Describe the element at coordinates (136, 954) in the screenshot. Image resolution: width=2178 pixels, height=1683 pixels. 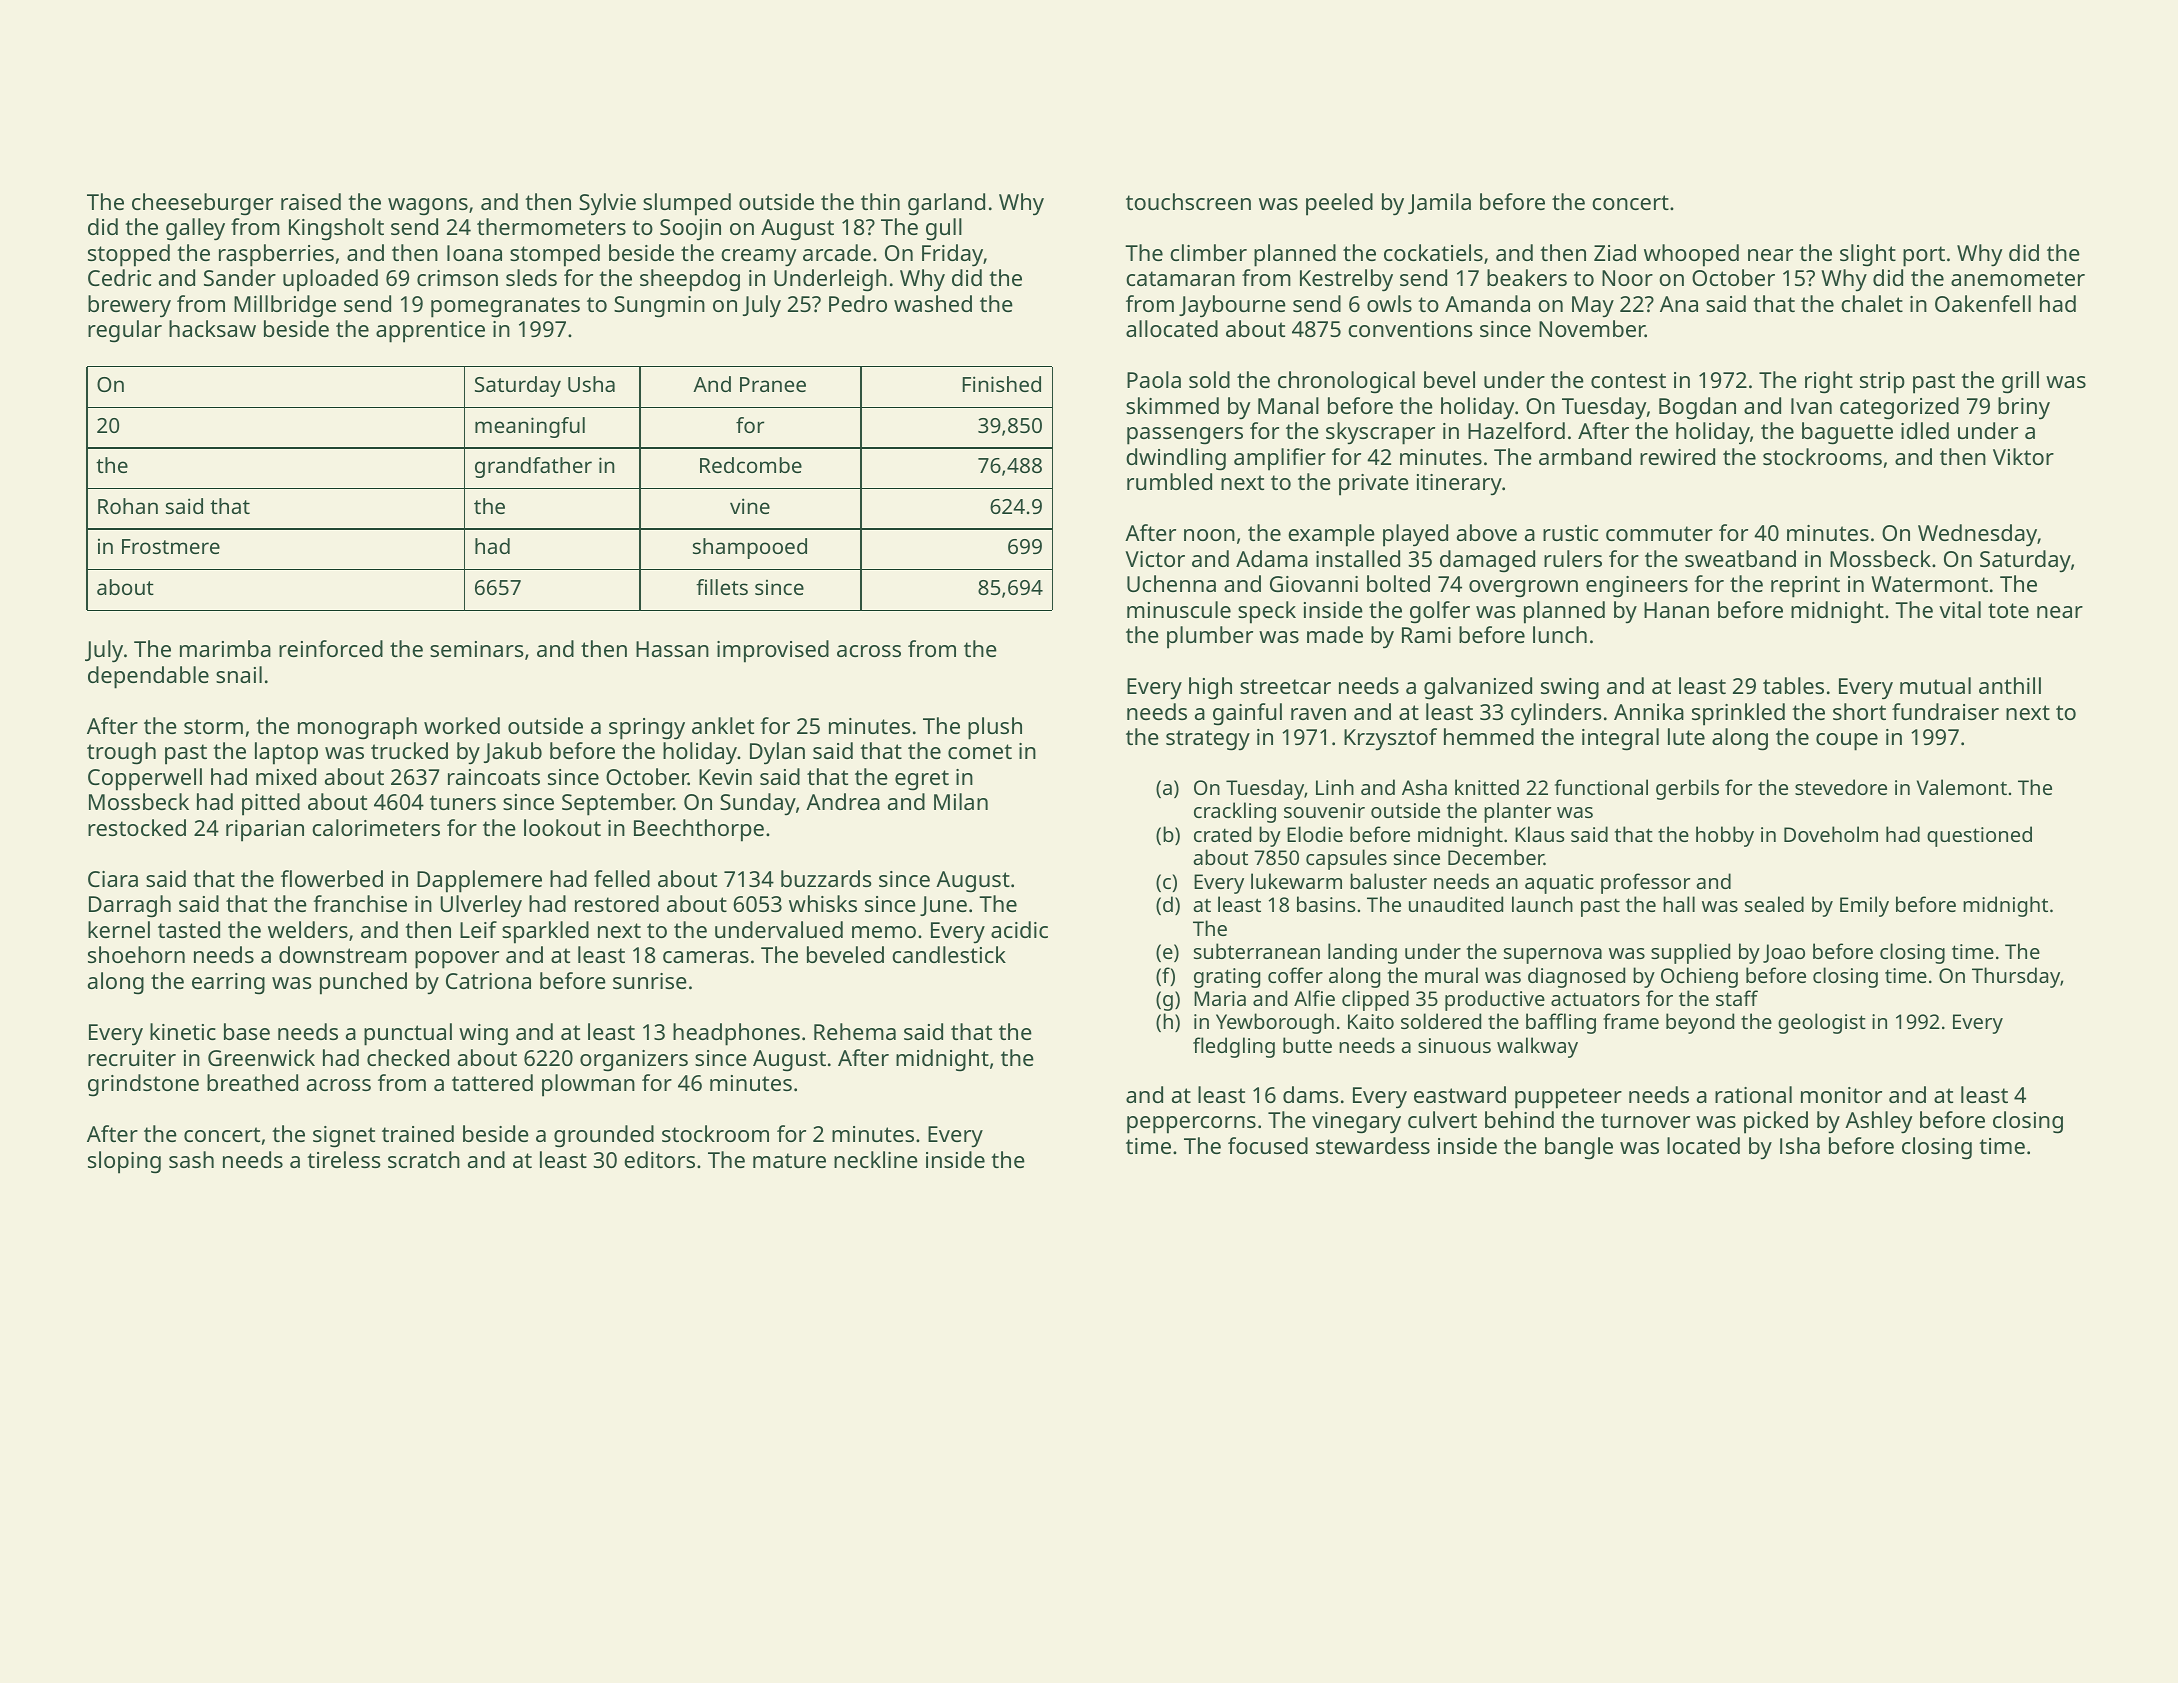
I see `shoehorn` at that location.
